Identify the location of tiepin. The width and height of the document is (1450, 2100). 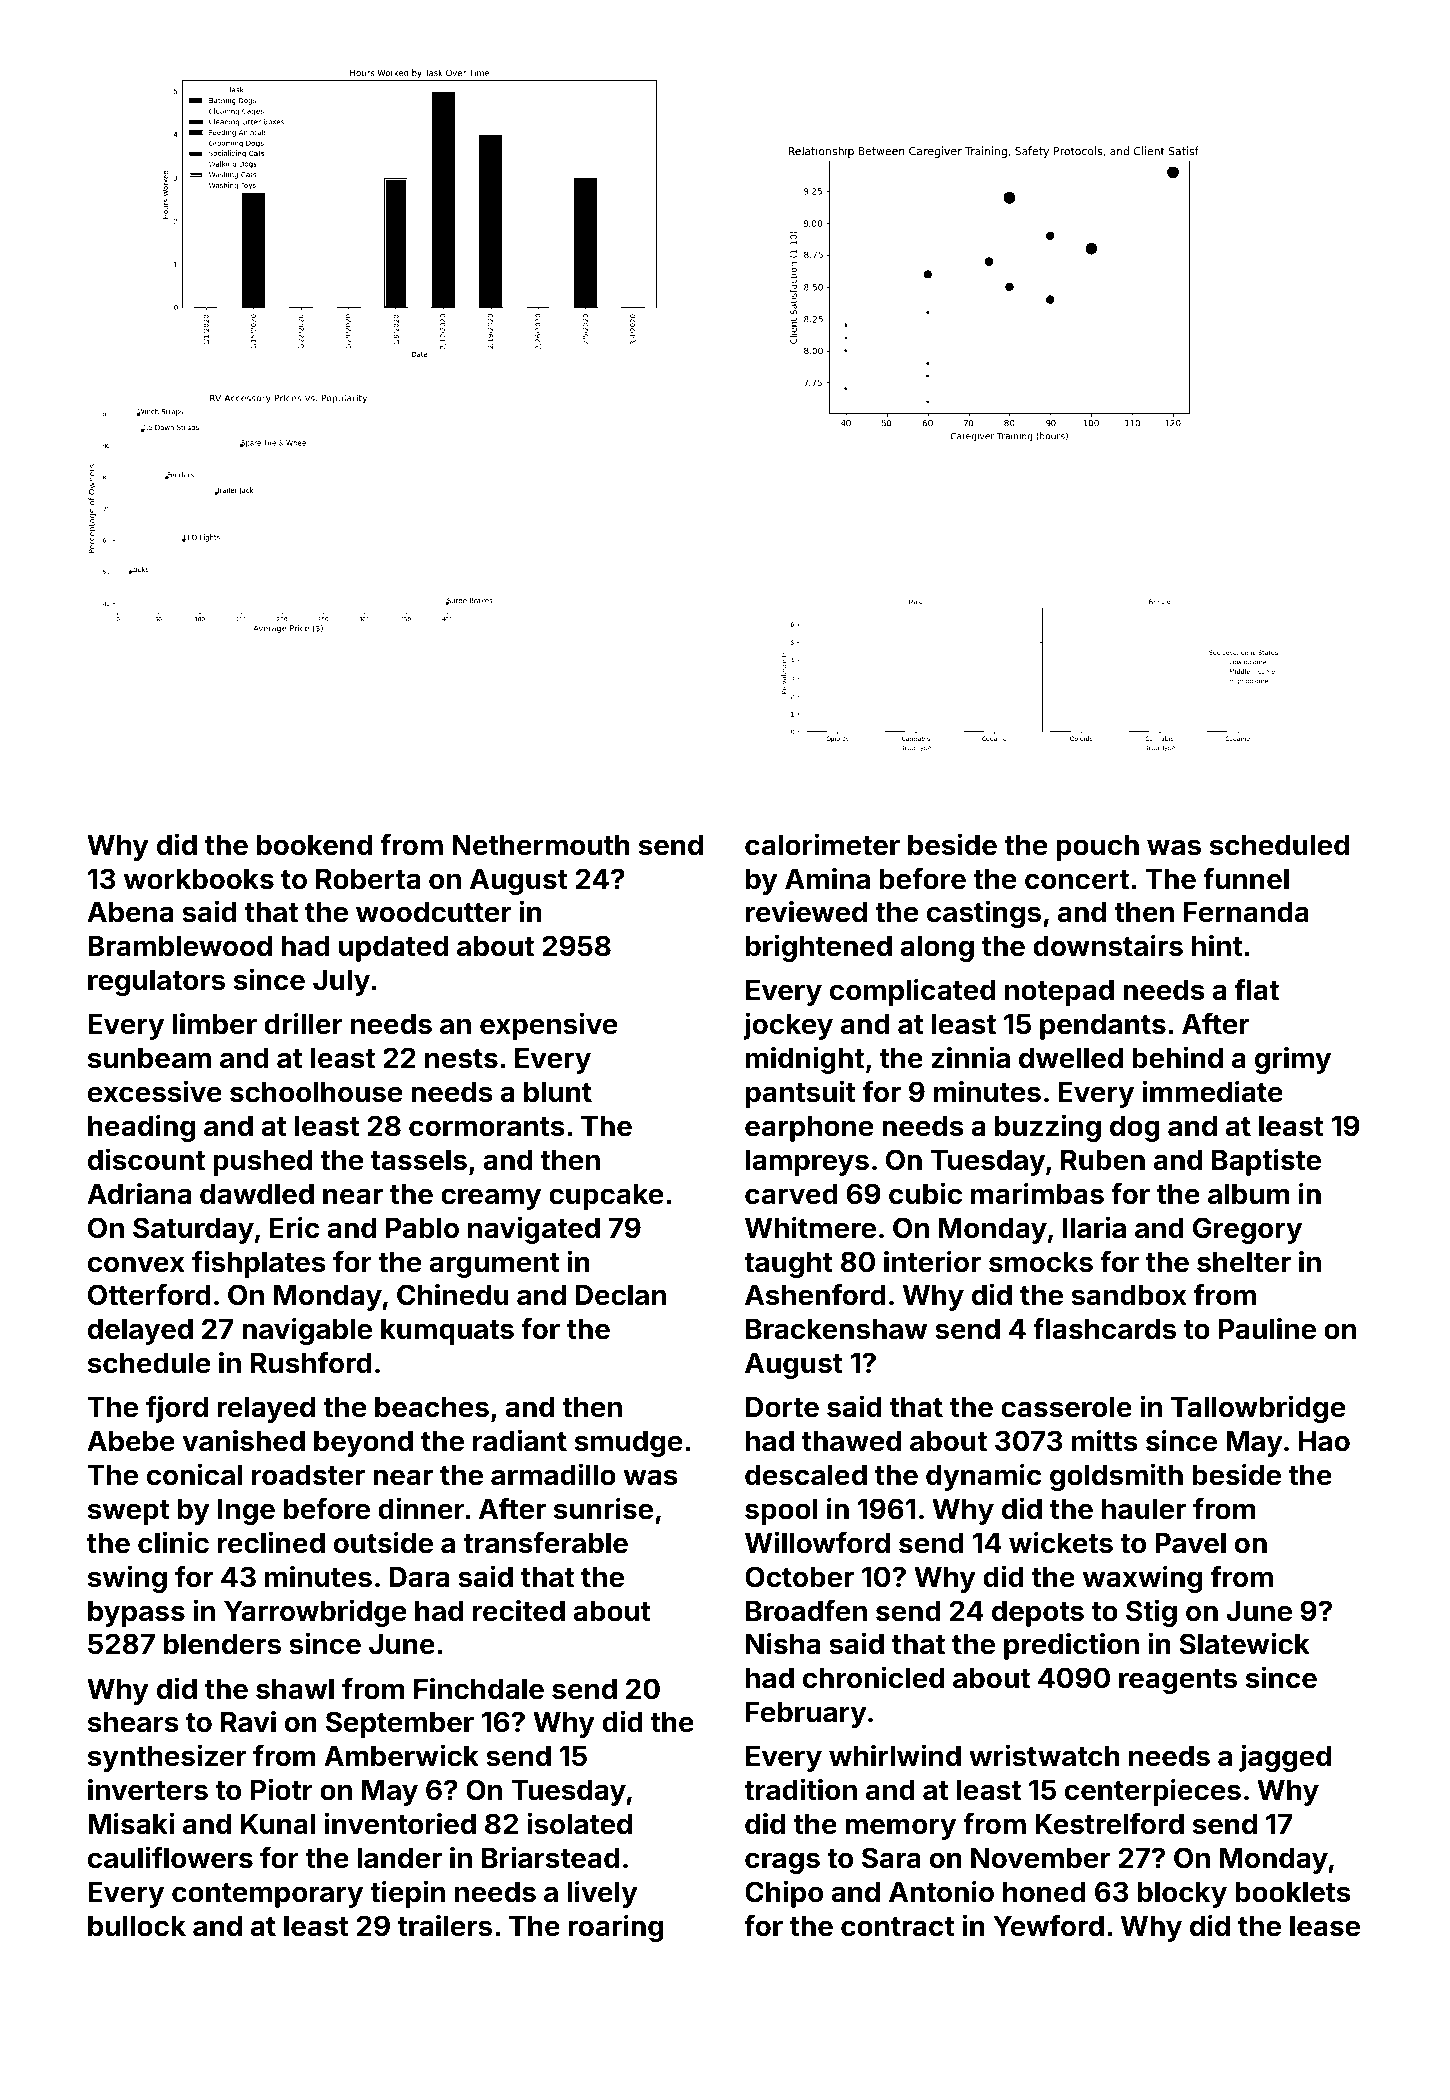
(407, 1894).
